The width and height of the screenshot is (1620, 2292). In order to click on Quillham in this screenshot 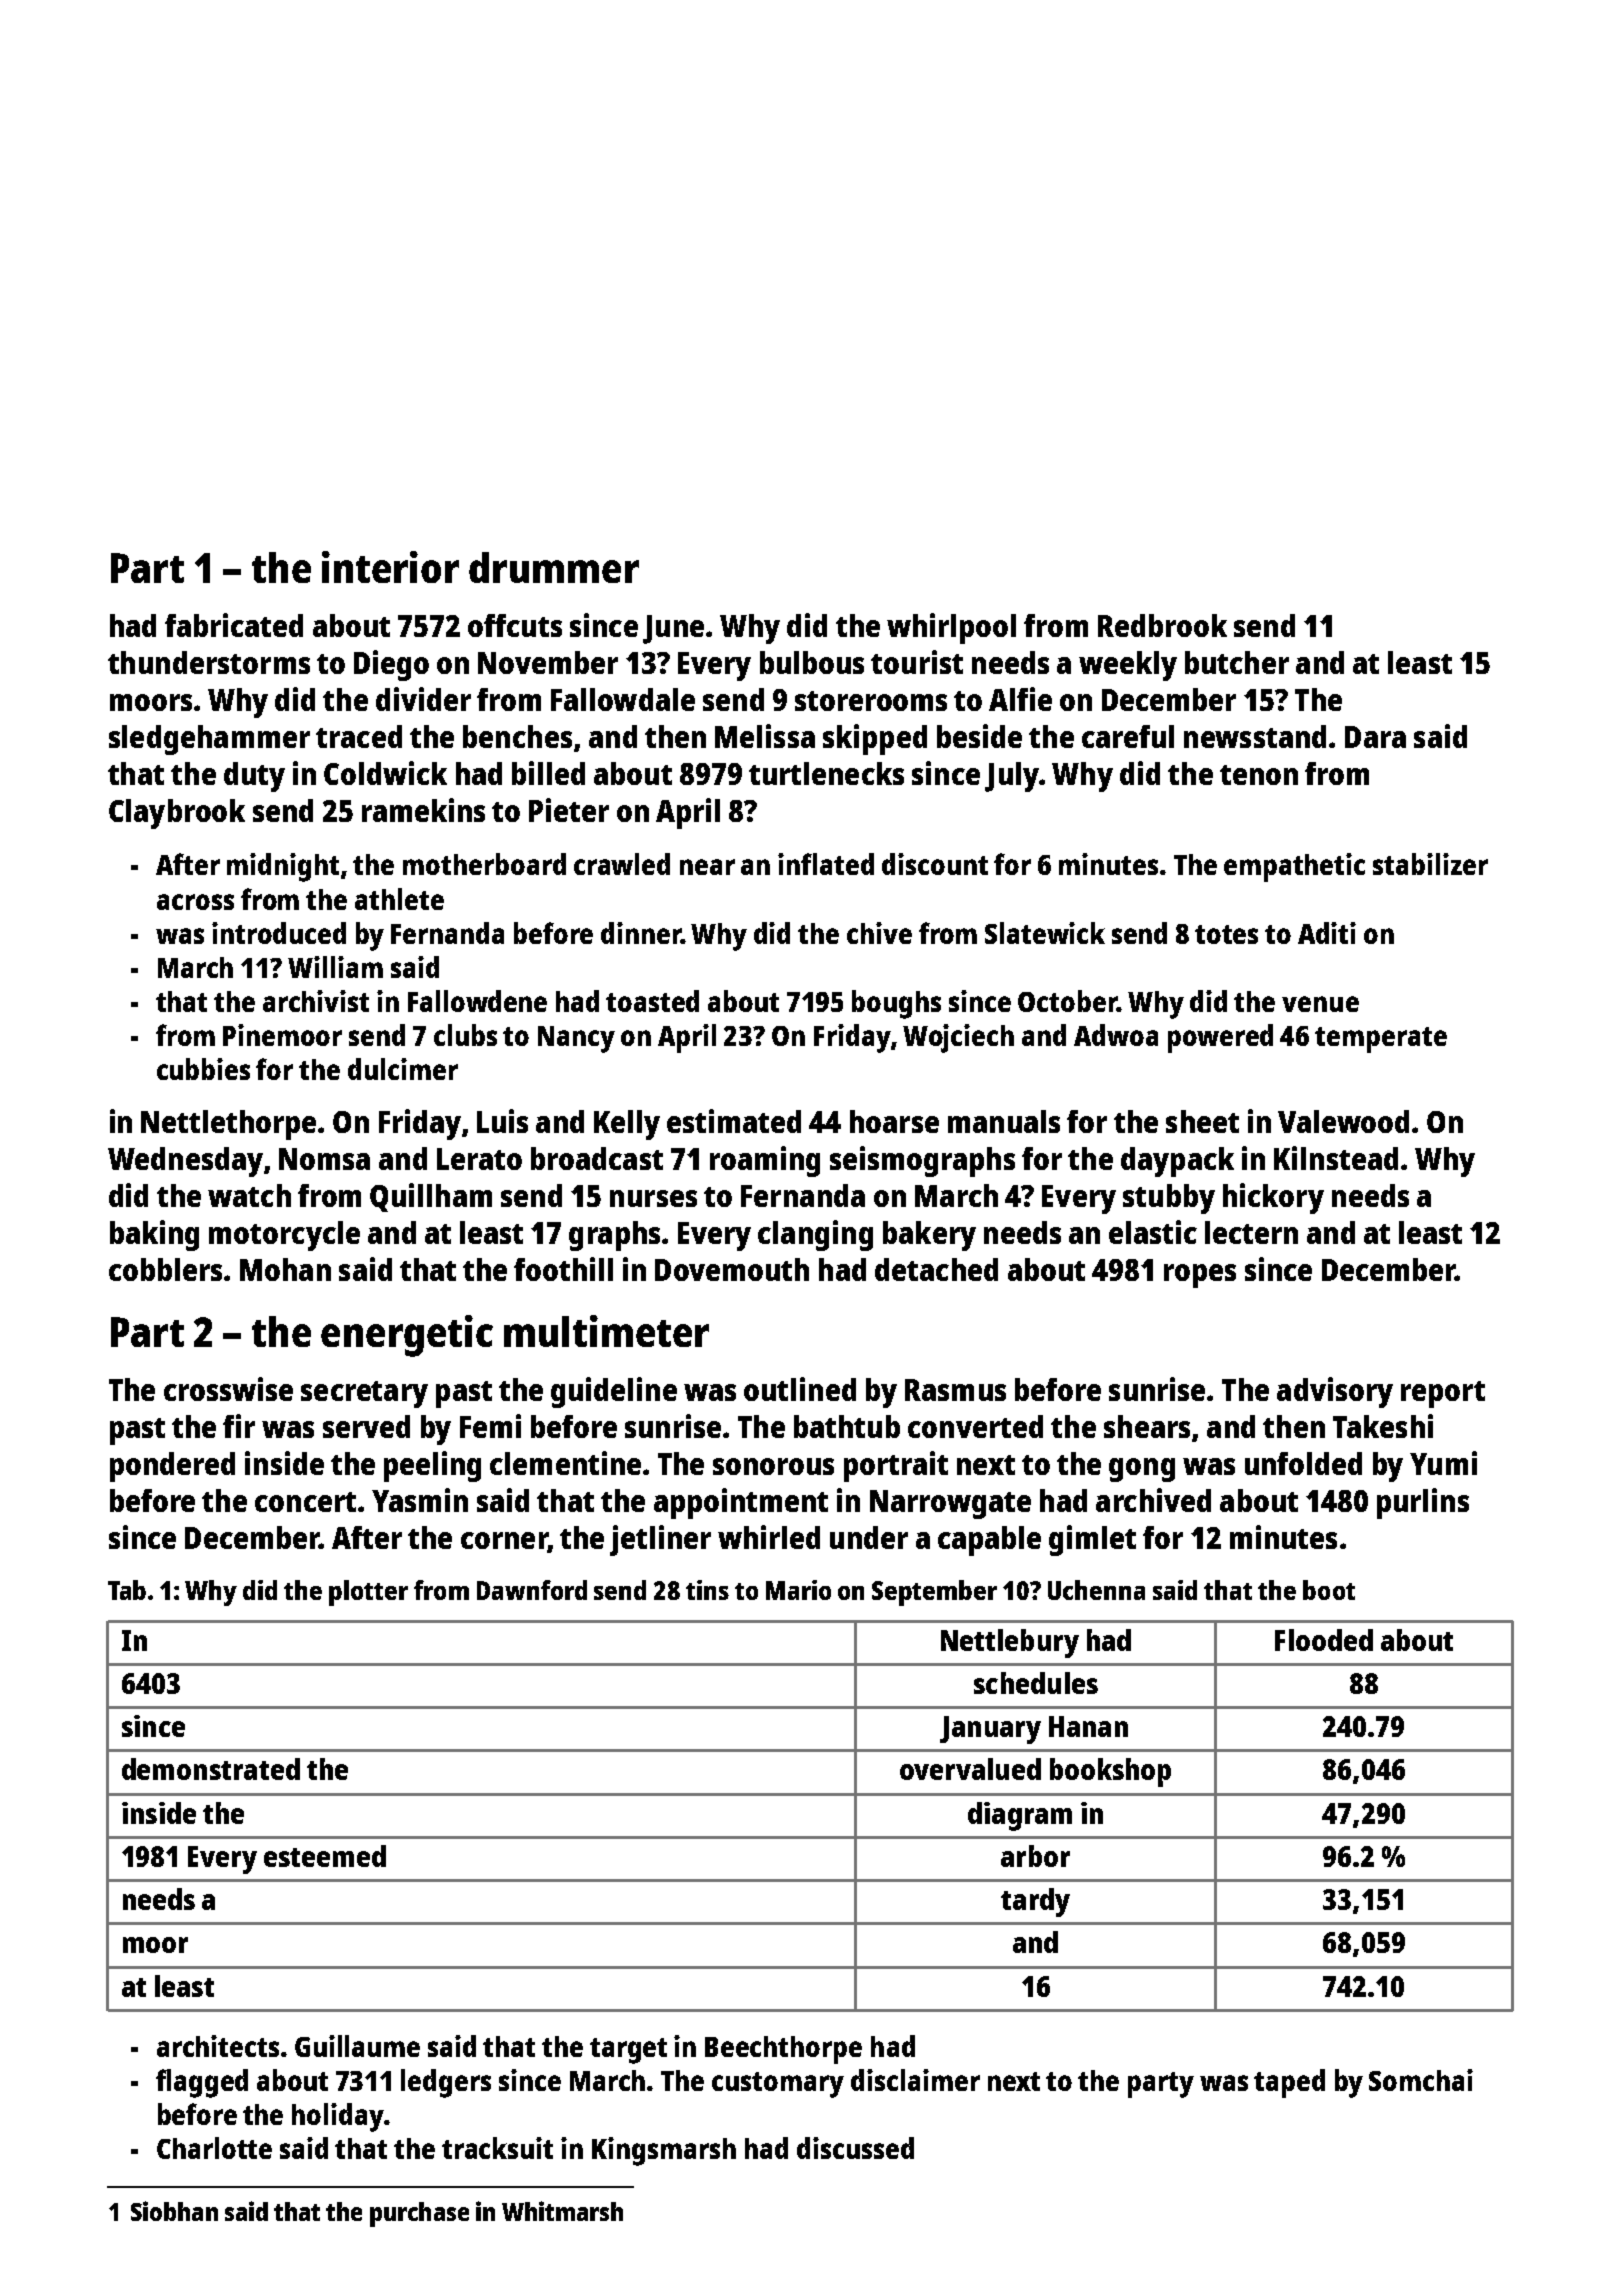, I will do `click(431, 1197)`.
